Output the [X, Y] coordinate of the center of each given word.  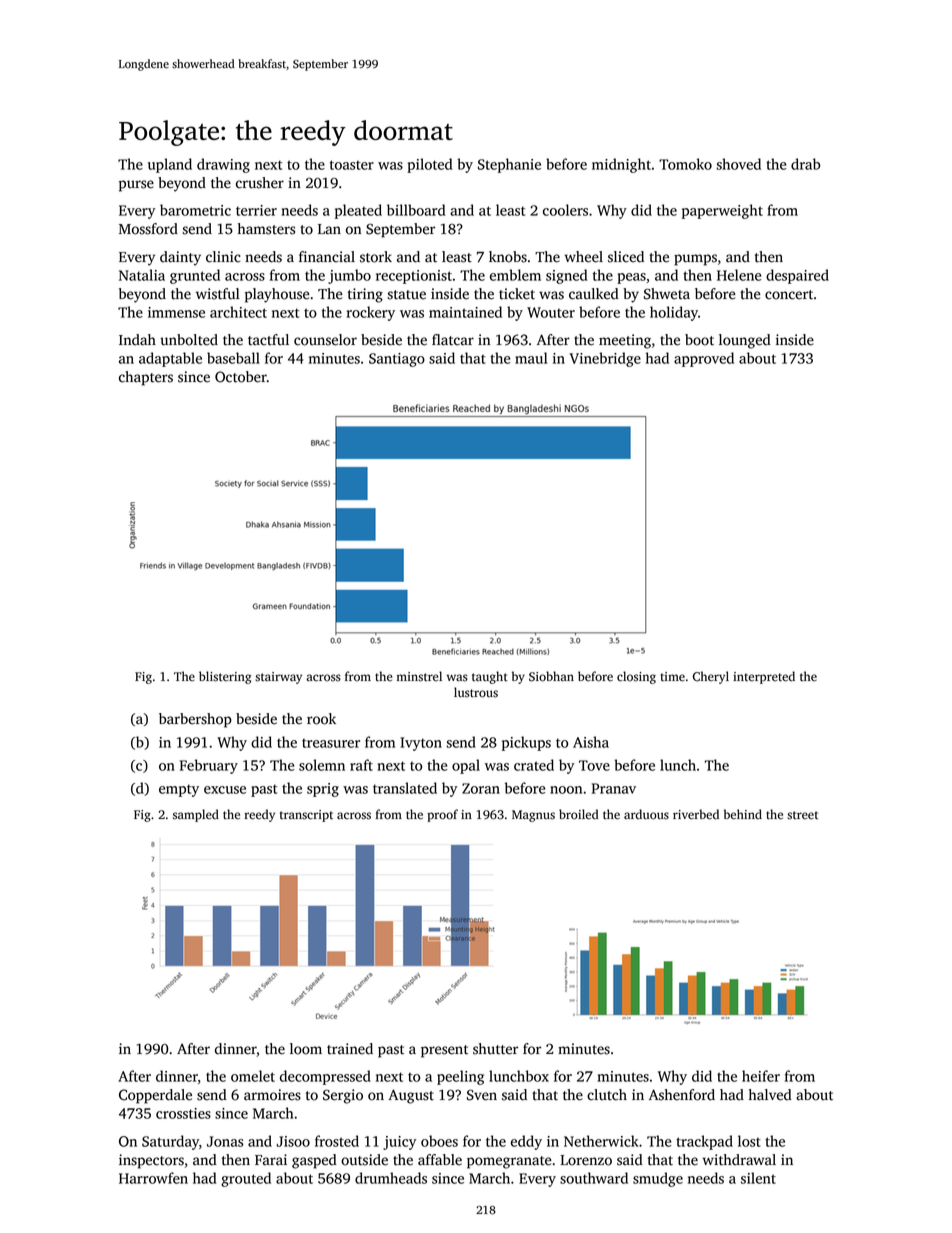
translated [405, 788]
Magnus [533, 816]
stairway [278, 678]
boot [699, 340]
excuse [225, 790]
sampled [196, 815]
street [802, 815]
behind [743, 814]
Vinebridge [605, 359]
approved [704, 359]
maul [531, 358]
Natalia [142, 275]
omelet [253, 1076]
